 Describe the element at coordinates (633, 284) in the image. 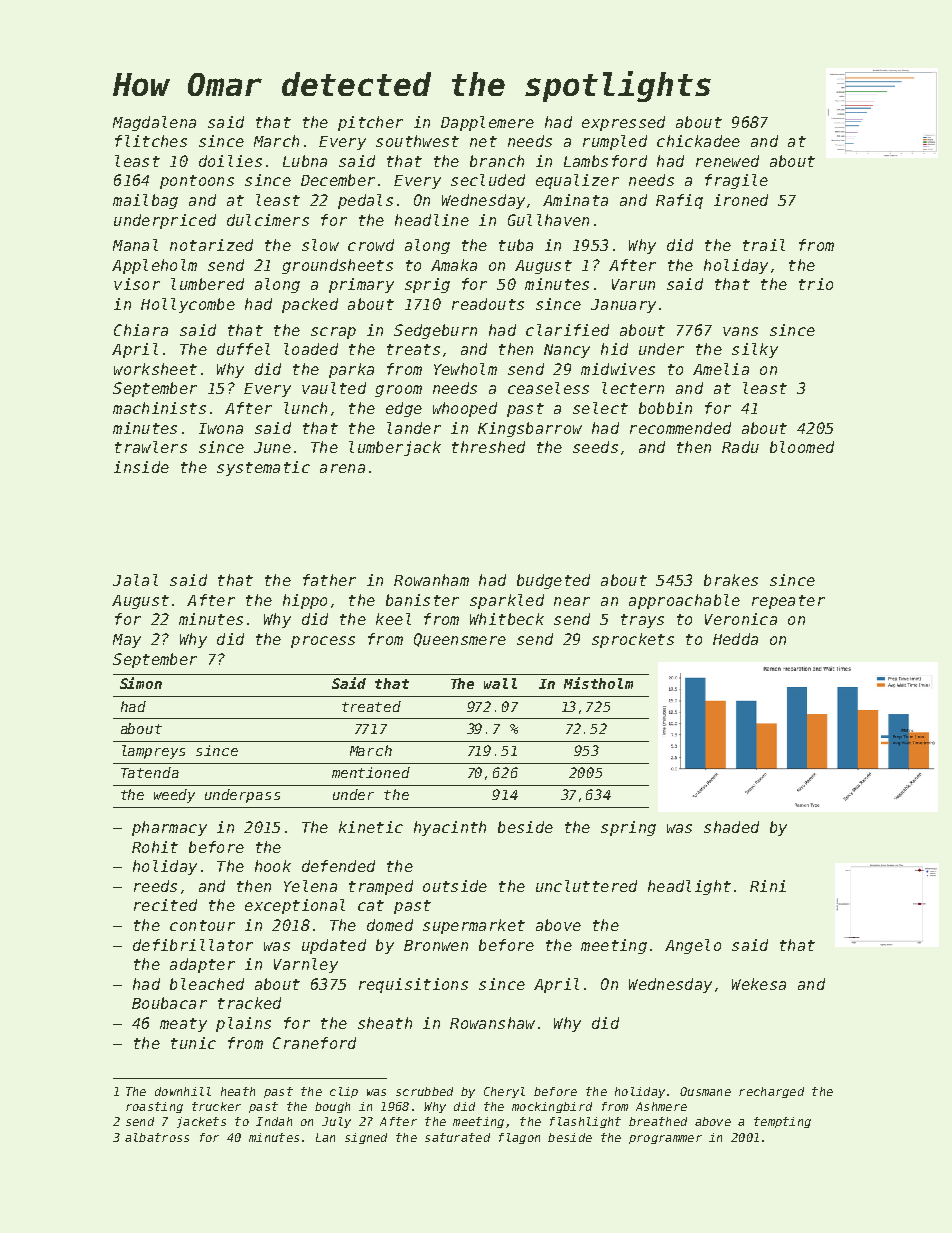

I see `Varun` at that location.
